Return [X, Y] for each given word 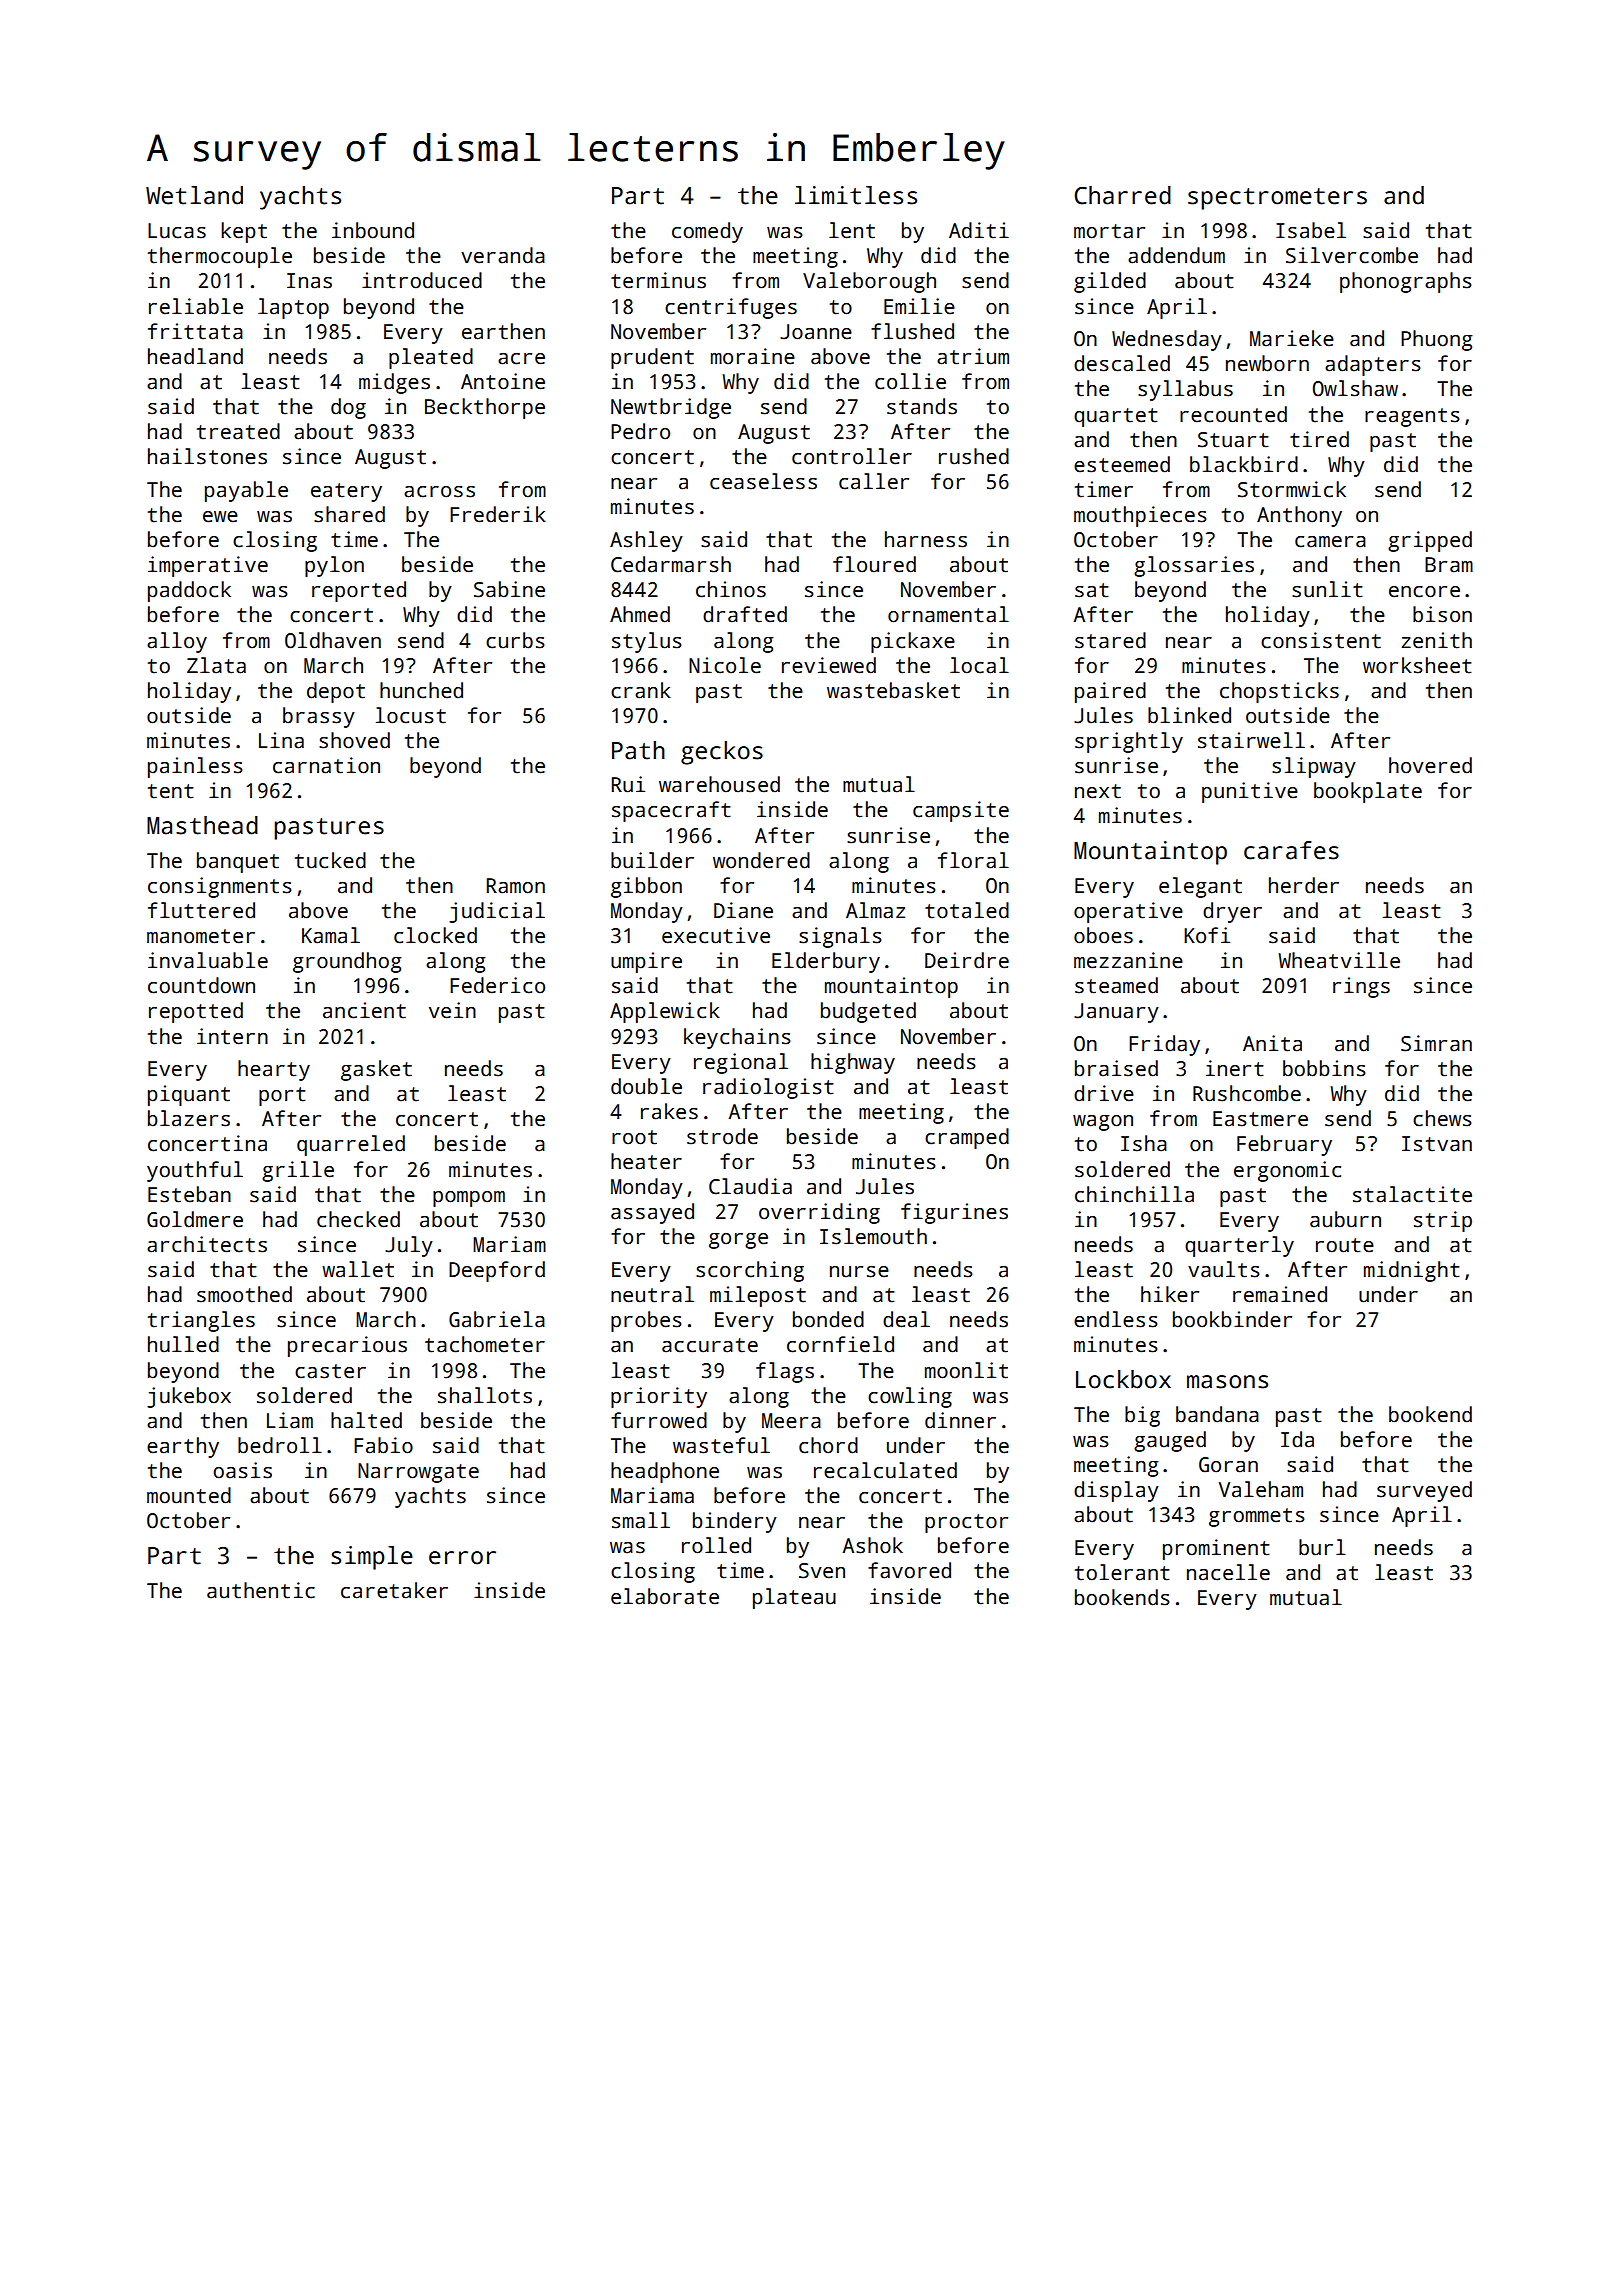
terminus [658, 280]
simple [372, 1558]
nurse [859, 1272]
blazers [189, 1118]
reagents [1412, 417]
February [1284, 1145]
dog [348, 408]
